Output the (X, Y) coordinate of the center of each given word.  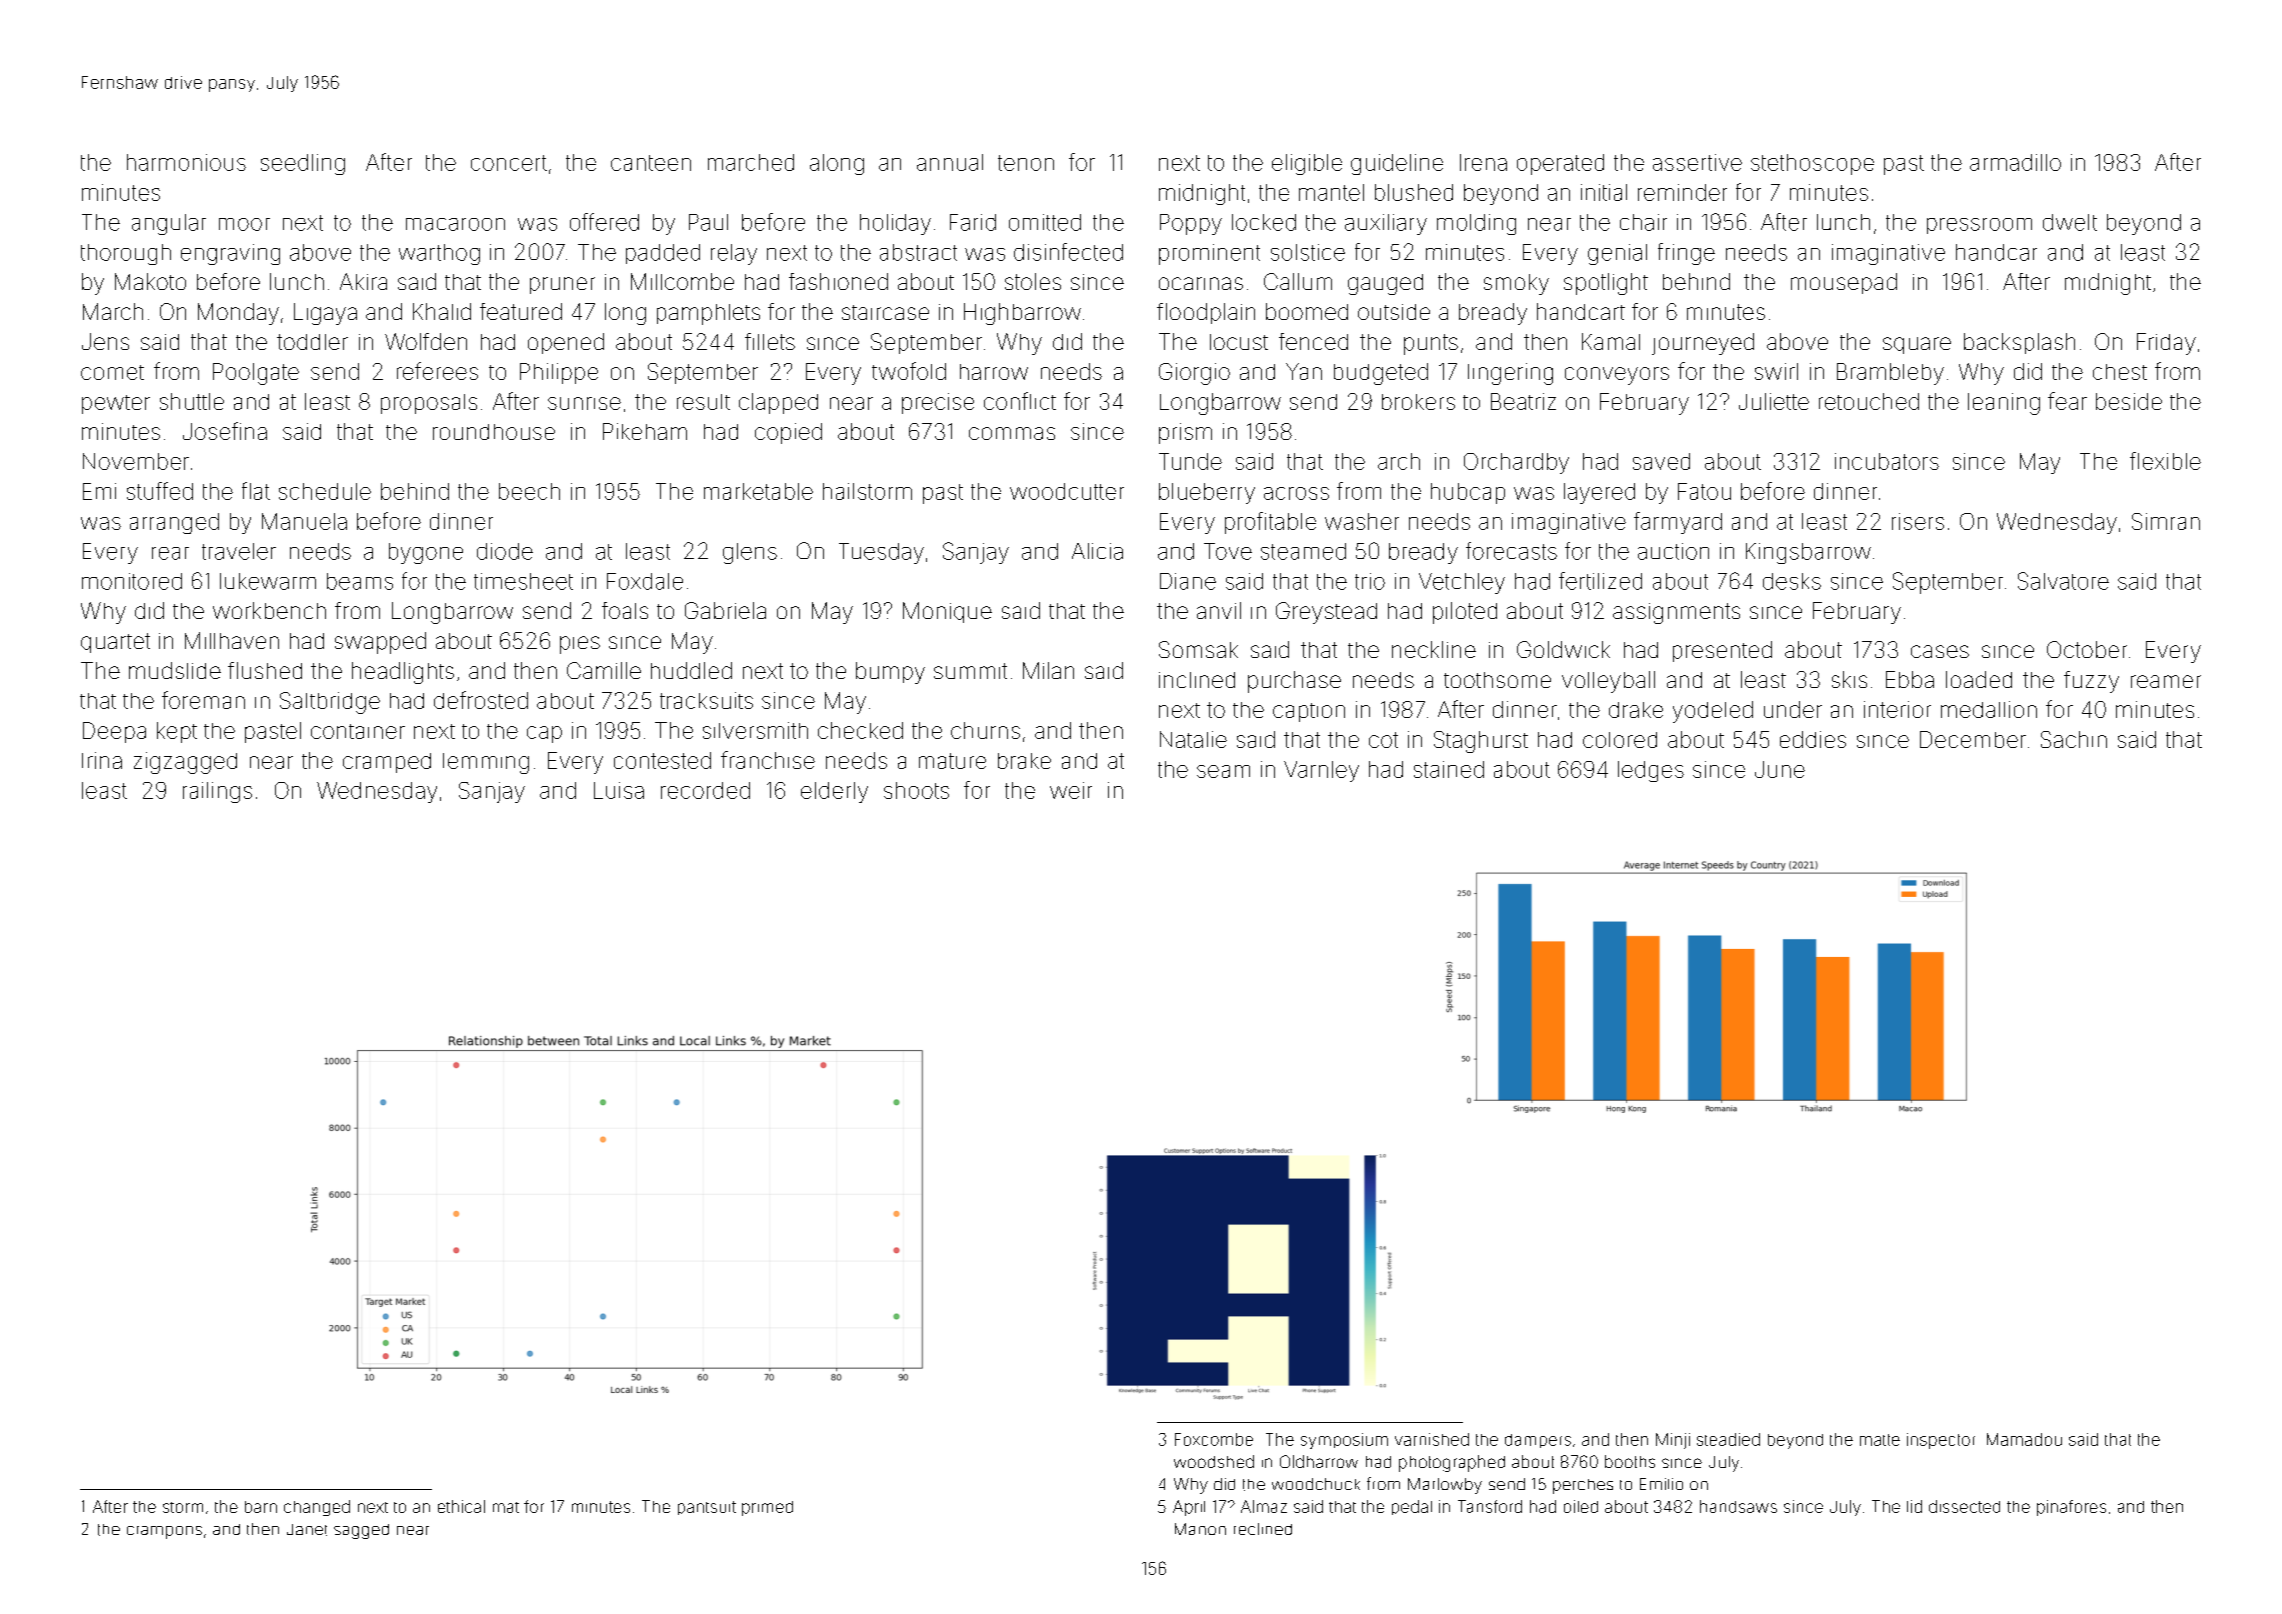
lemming (486, 763)
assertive (1697, 162)
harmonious (186, 162)
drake (1636, 710)
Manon (1200, 1529)
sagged (361, 1531)
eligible (1307, 164)
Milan (1048, 670)
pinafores (2071, 1508)
